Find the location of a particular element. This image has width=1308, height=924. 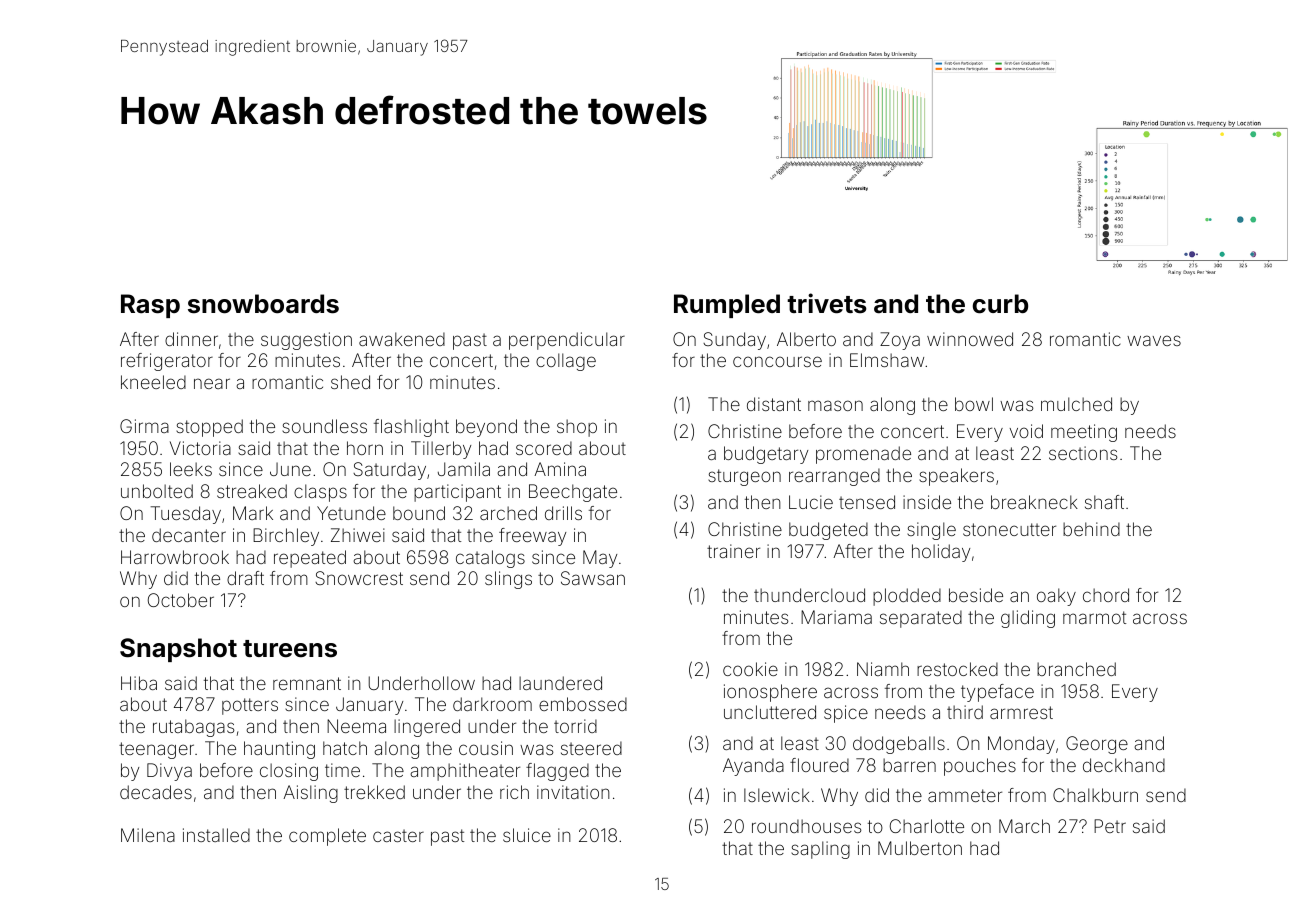

Rumpled is located at coordinates (727, 306).
